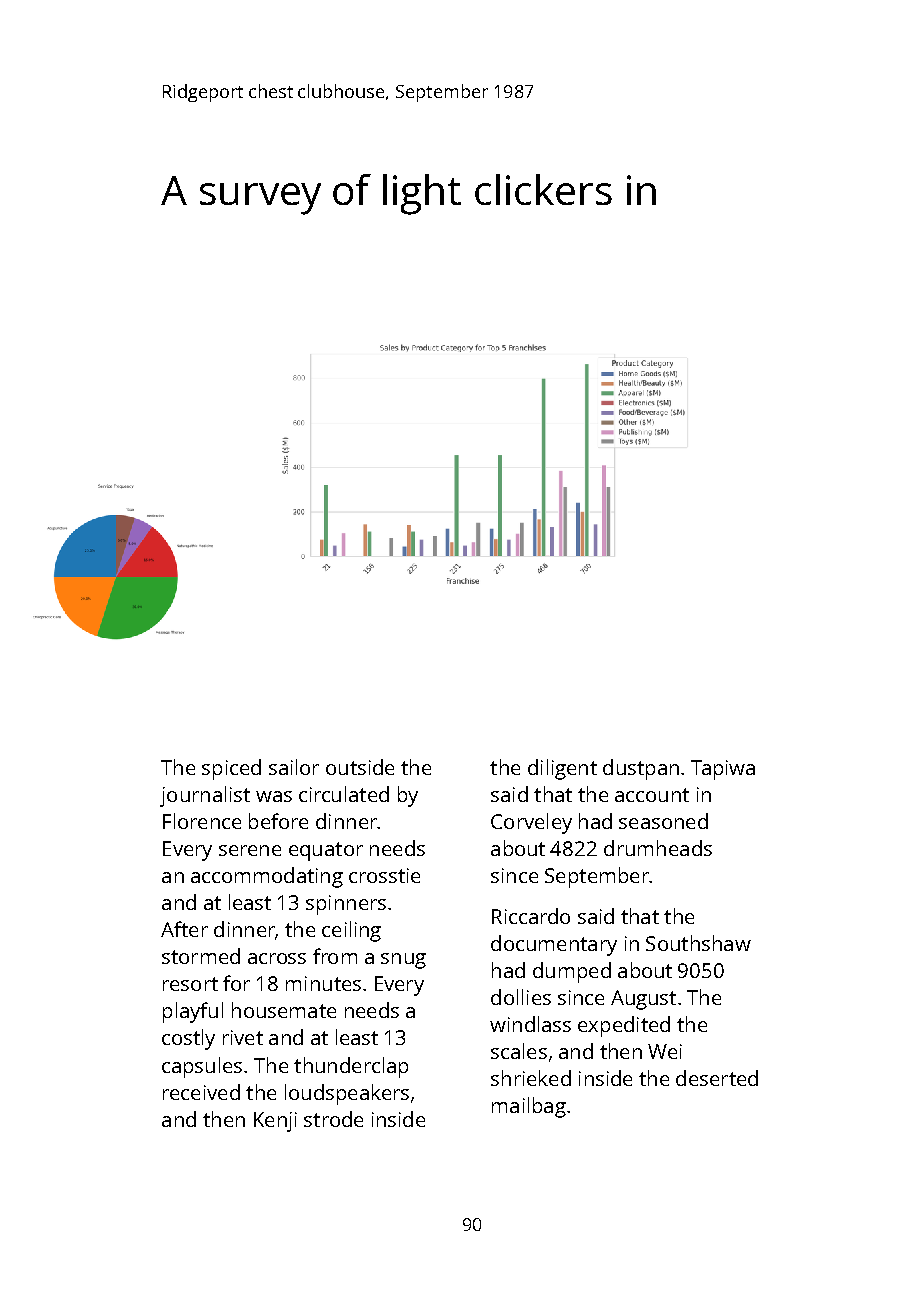  Describe the element at coordinates (698, 943) in the document. I see `Southshaw` at that location.
